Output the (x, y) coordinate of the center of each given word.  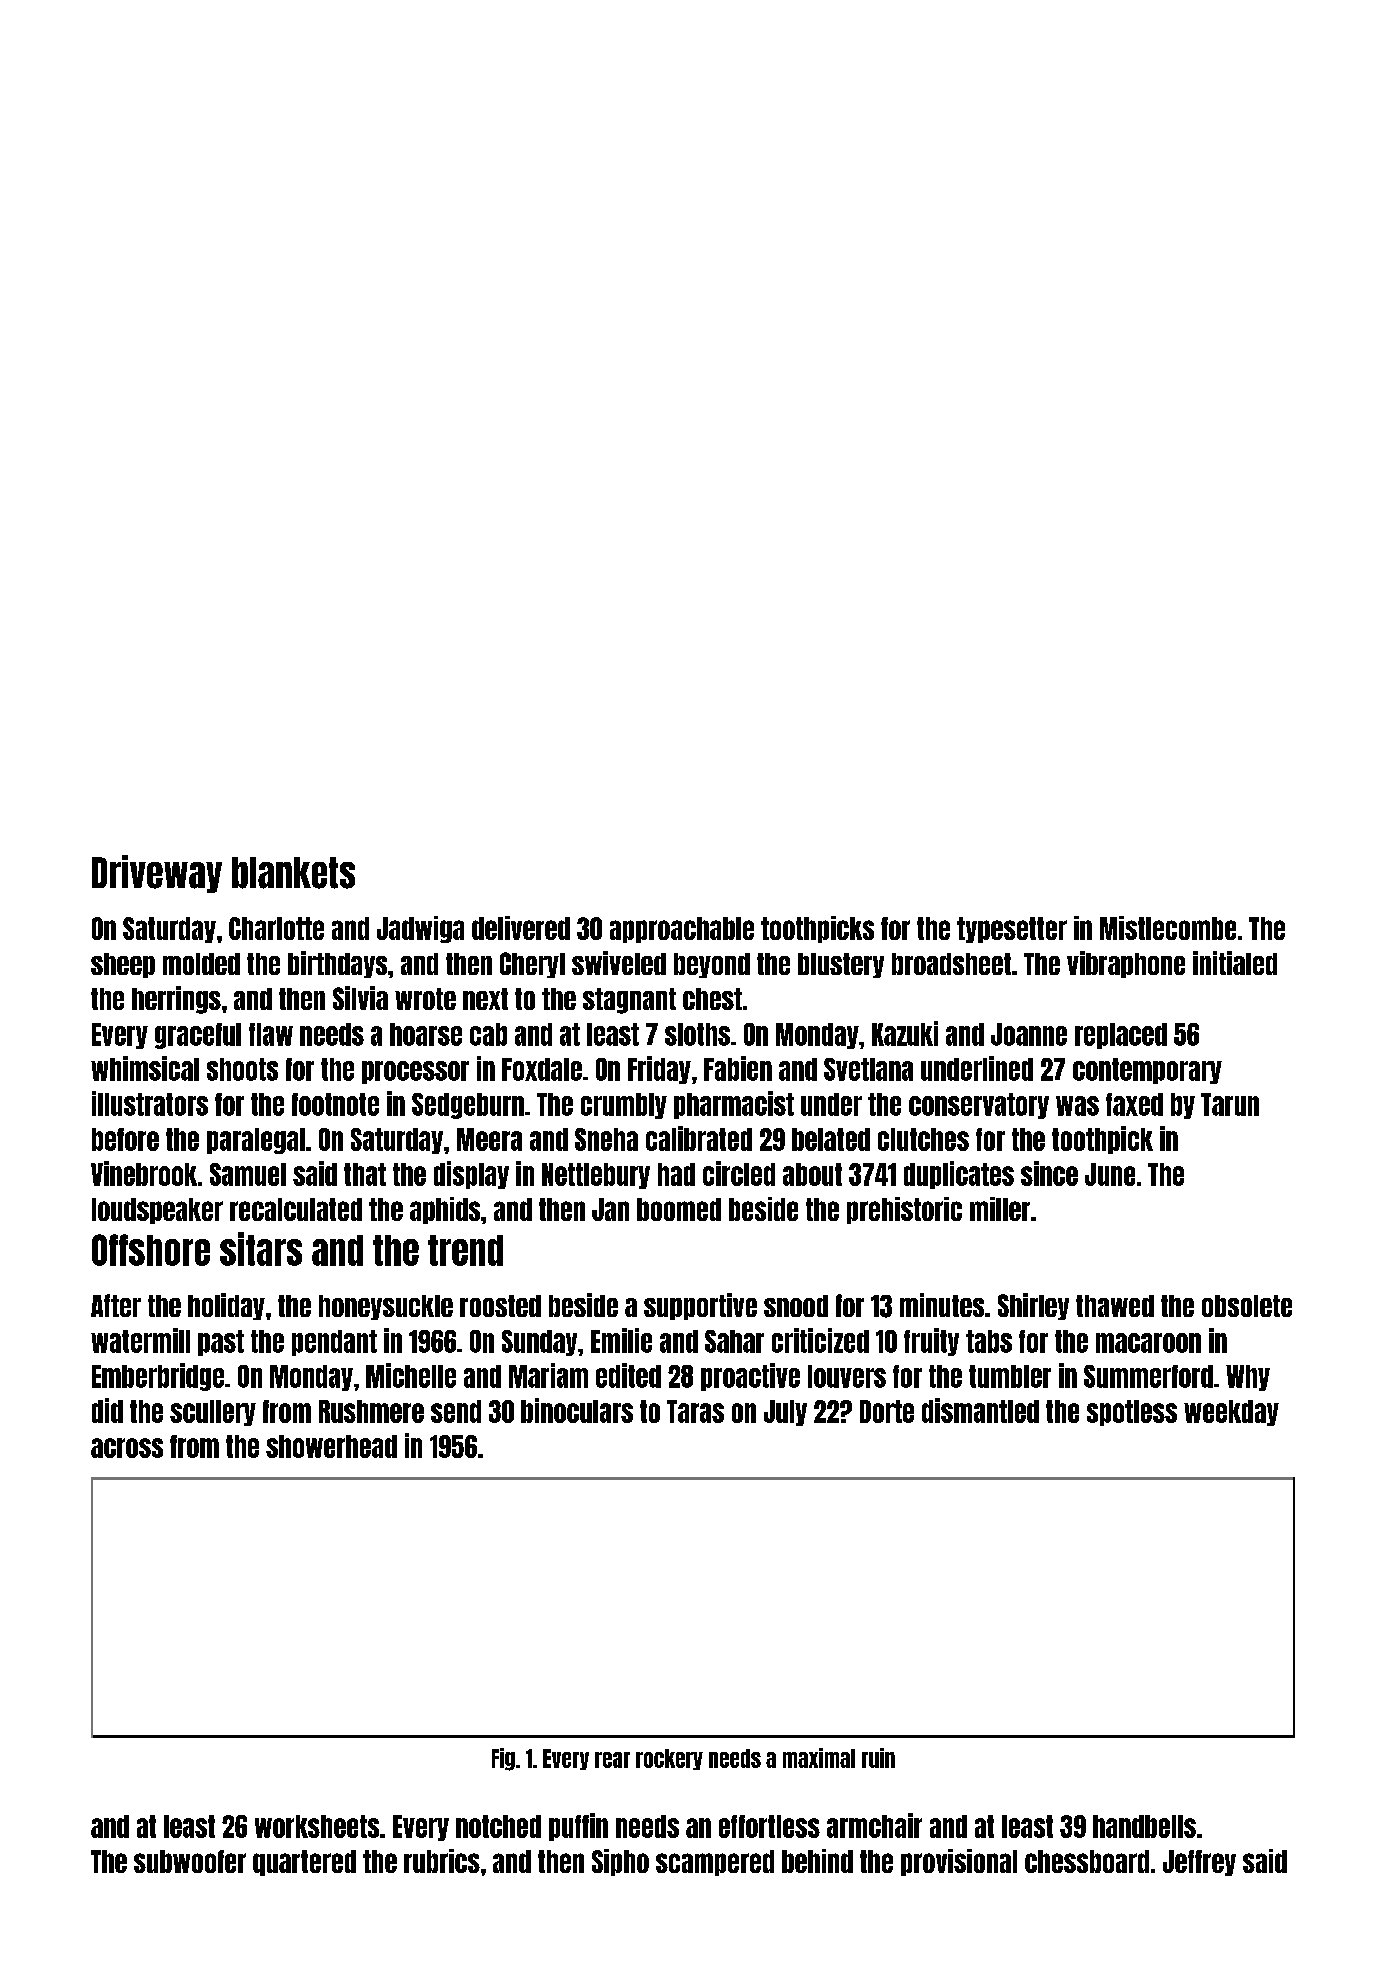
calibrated (699, 1138)
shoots (242, 1069)
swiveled (619, 963)
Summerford (1148, 1376)
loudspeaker (157, 1211)
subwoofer (190, 1861)
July (785, 1413)
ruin (878, 1758)
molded (201, 964)
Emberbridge (158, 1377)
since (1049, 1173)
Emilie (621, 1340)
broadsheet (951, 964)
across (127, 1448)
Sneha (606, 1139)
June (1110, 1174)
